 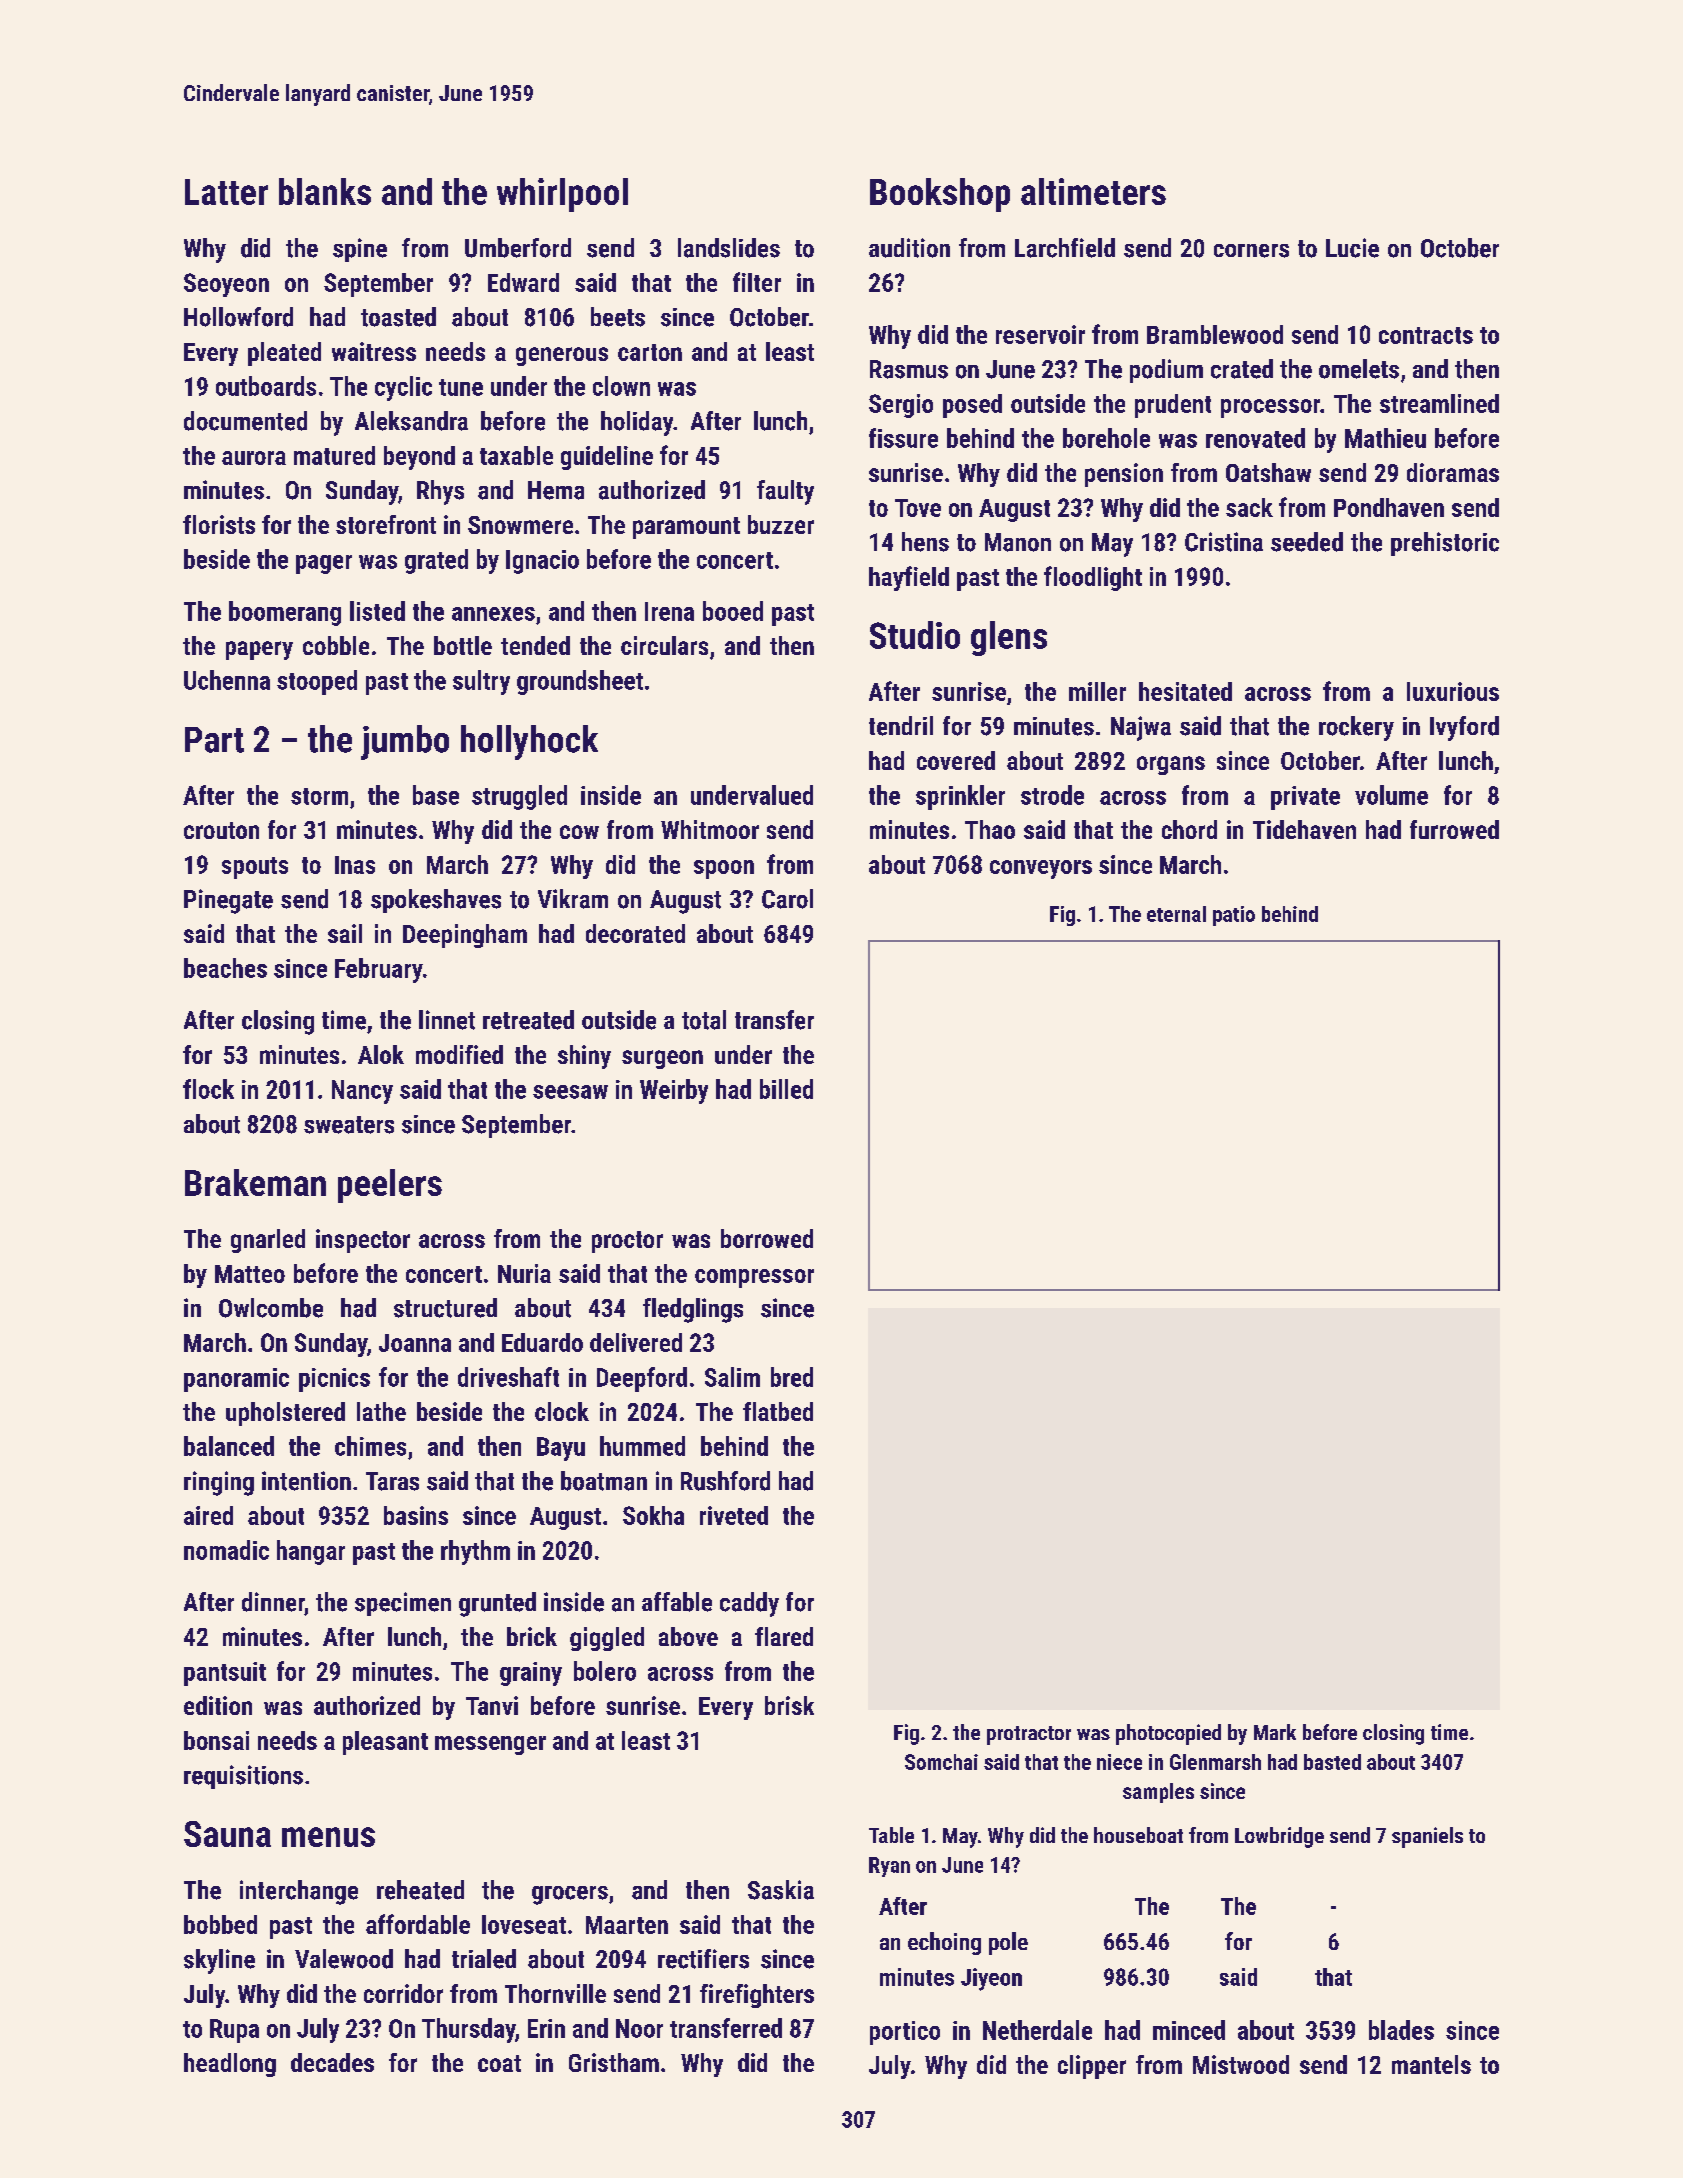 What do you see at coordinates (792, 1377) in the screenshot?
I see `bred` at bounding box center [792, 1377].
